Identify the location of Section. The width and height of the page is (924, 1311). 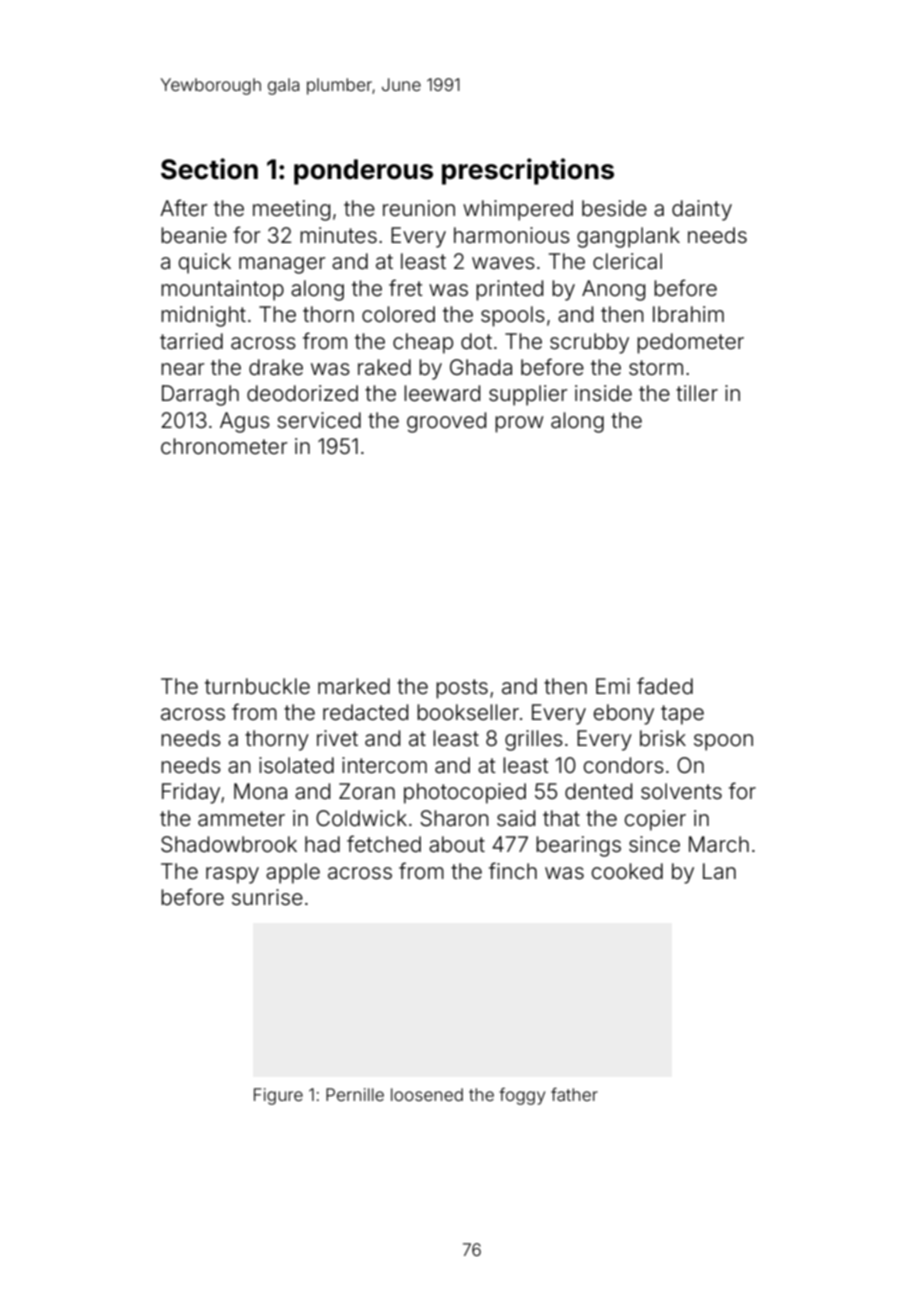
(209, 169).
